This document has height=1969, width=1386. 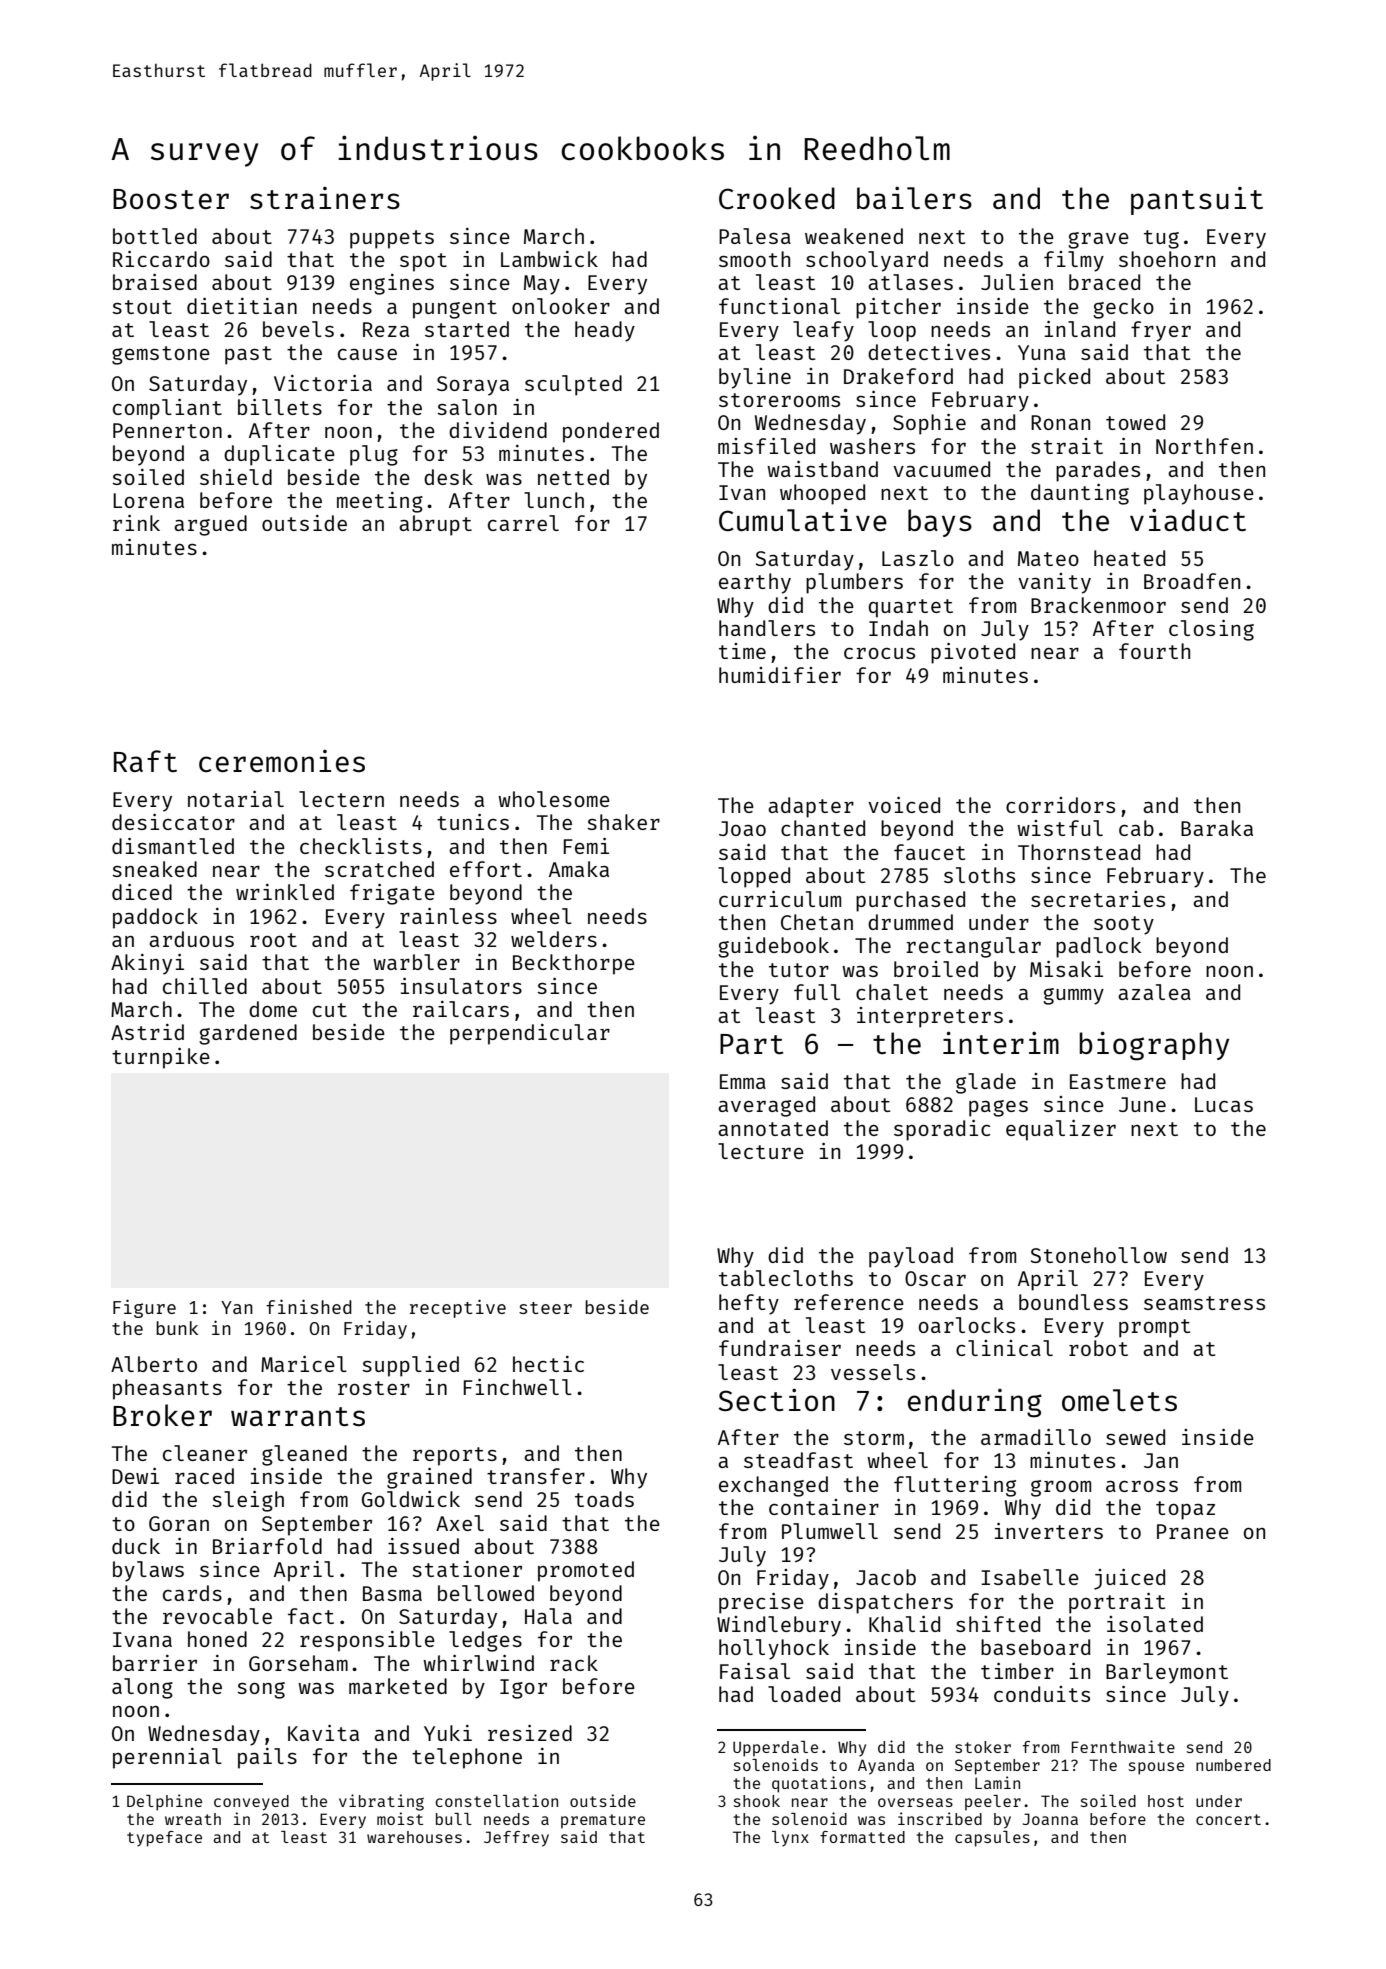 What do you see at coordinates (786, 1278) in the document?
I see `tablecloths` at bounding box center [786, 1278].
